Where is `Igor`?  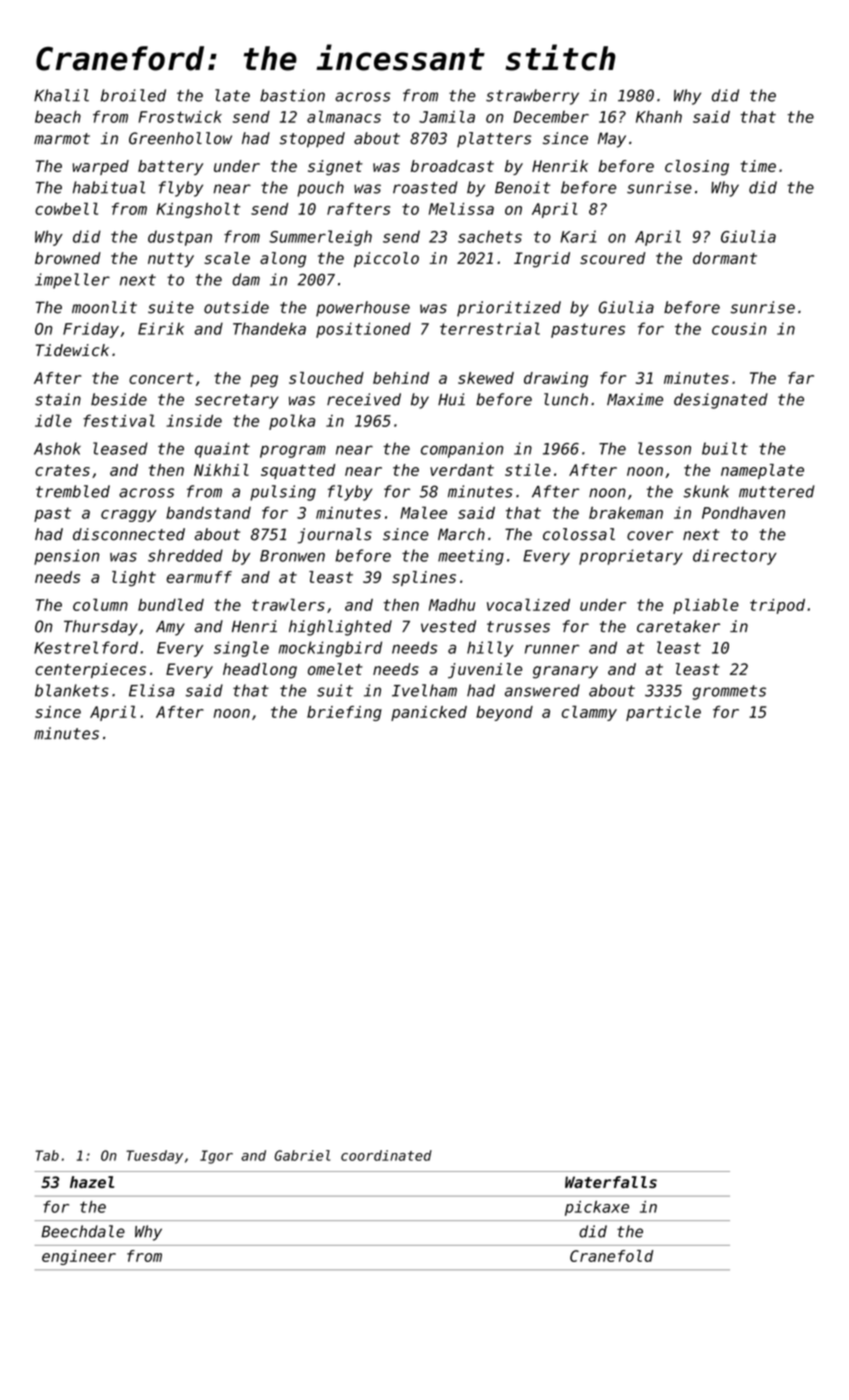
Igor is located at coordinates (216, 1157).
